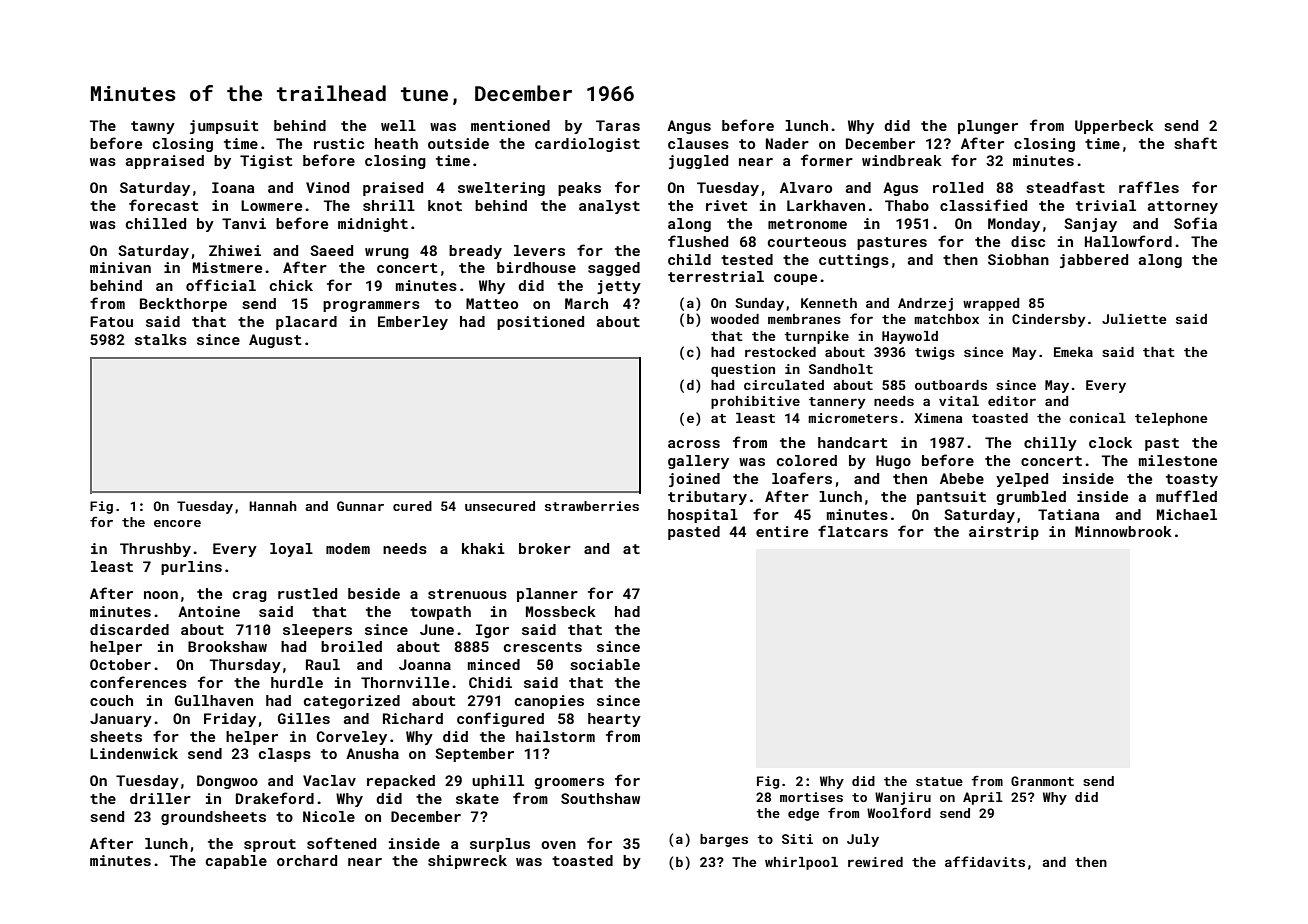  Describe the element at coordinates (787, 143) in the screenshot. I see `Nader` at that location.
